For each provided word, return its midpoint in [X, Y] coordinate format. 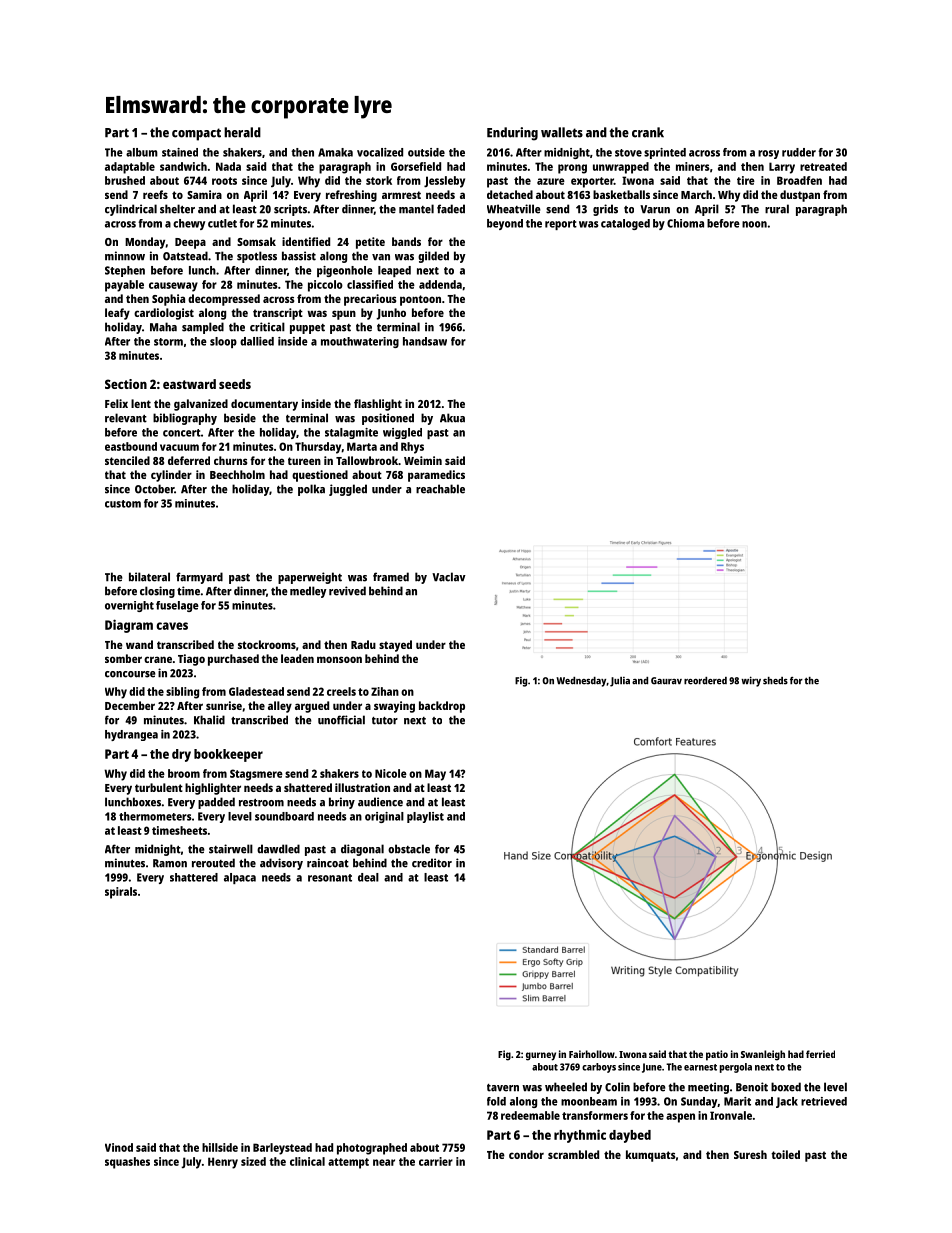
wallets [562, 132]
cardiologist [164, 314]
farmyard [199, 578]
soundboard [284, 816]
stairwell [231, 849]
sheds [775, 681]
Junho [391, 314]
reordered [705, 681]
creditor [432, 863]
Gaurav [666, 681]
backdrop [442, 707]
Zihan [385, 691]
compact [196, 134]
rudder [799, 152]
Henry [223, 1163]
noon [754, 224]
